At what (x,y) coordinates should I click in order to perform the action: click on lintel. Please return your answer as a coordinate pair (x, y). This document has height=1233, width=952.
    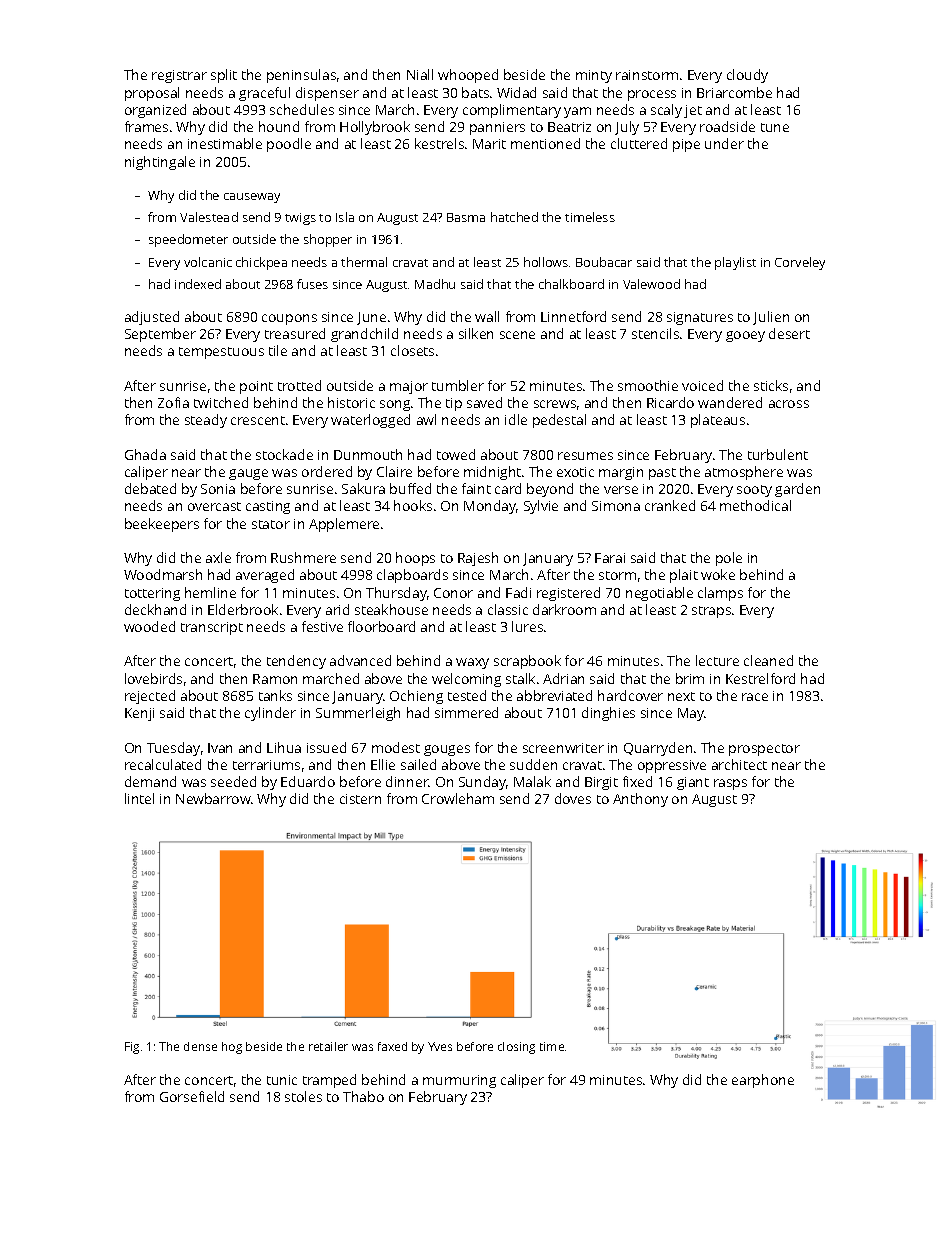
    Looking at the image, I should click on (139, 798).
